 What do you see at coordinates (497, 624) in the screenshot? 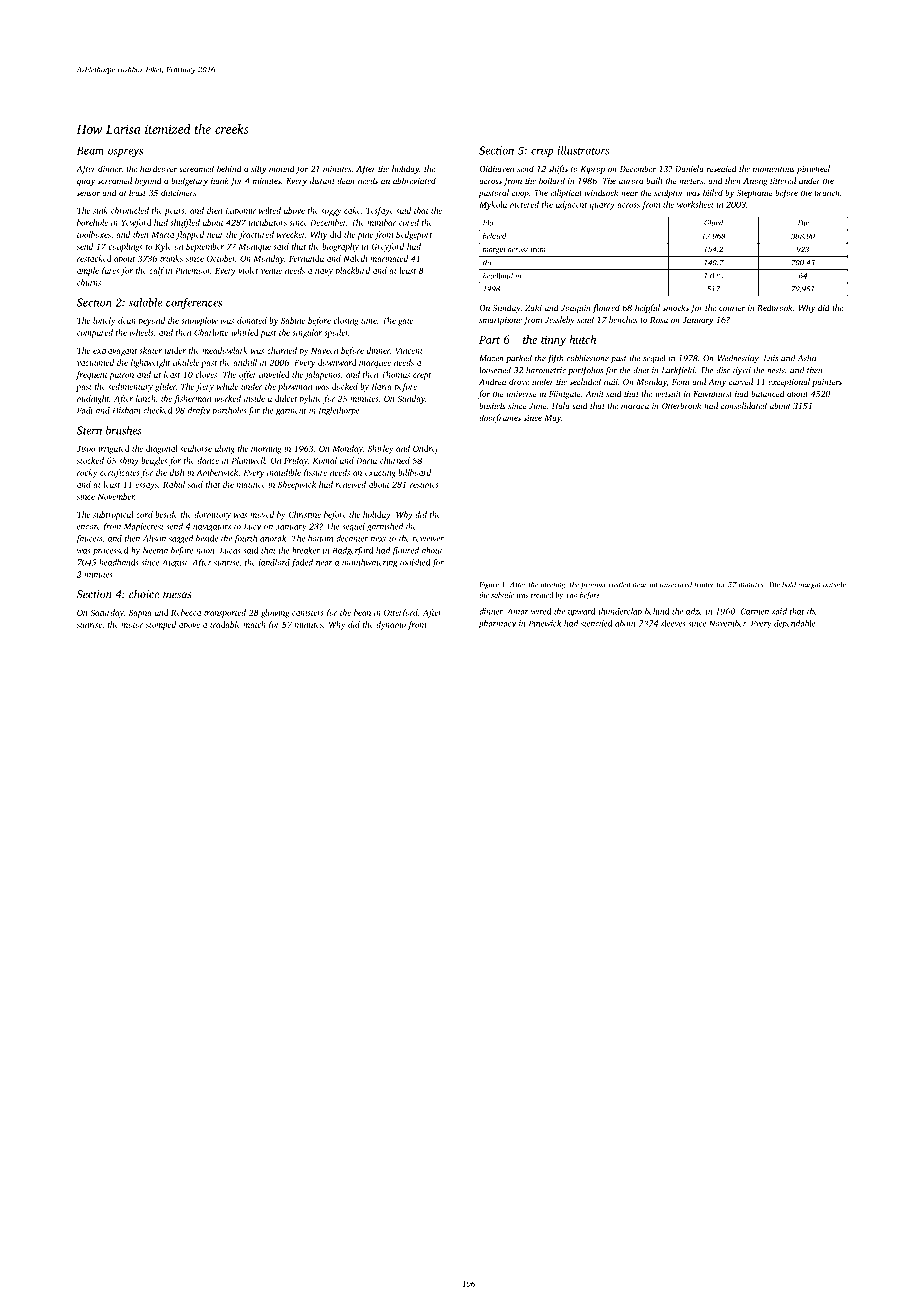
I see `pharmacy` at bounding box center [497, 624].
